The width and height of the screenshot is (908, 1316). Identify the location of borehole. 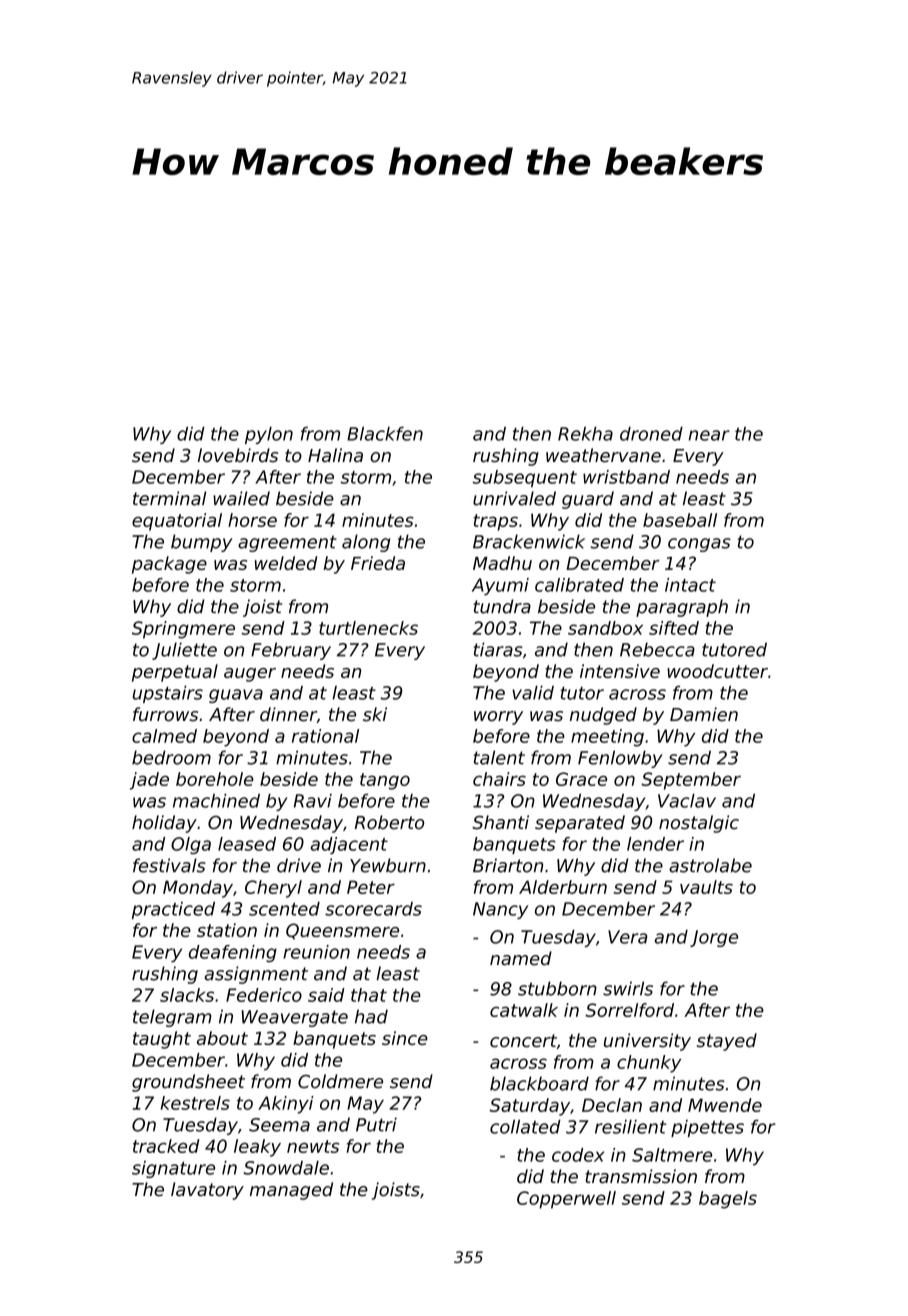
(215, 779).
